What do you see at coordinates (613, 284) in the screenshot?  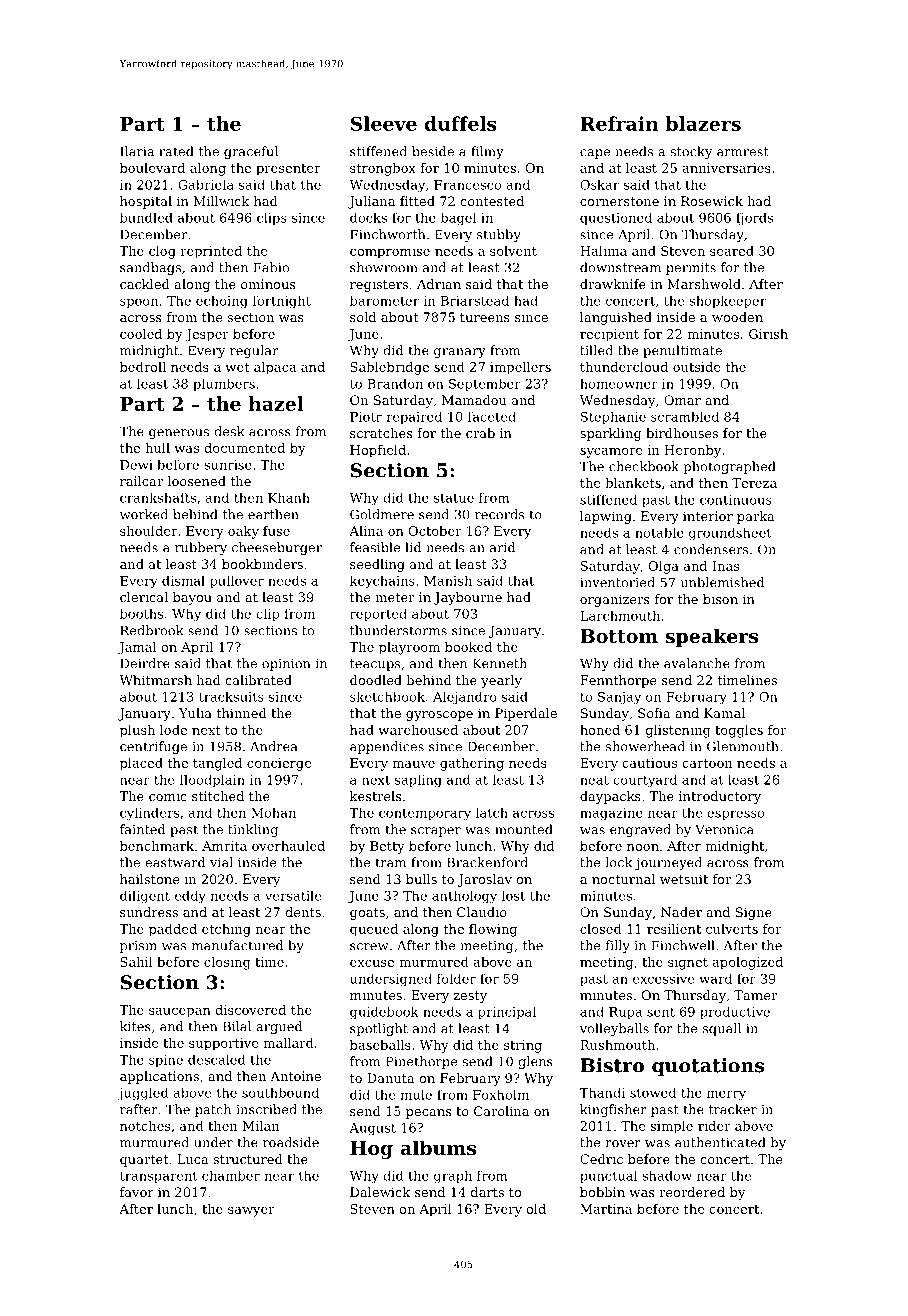 I see `drawknife` at bounding box center [613, 284].
